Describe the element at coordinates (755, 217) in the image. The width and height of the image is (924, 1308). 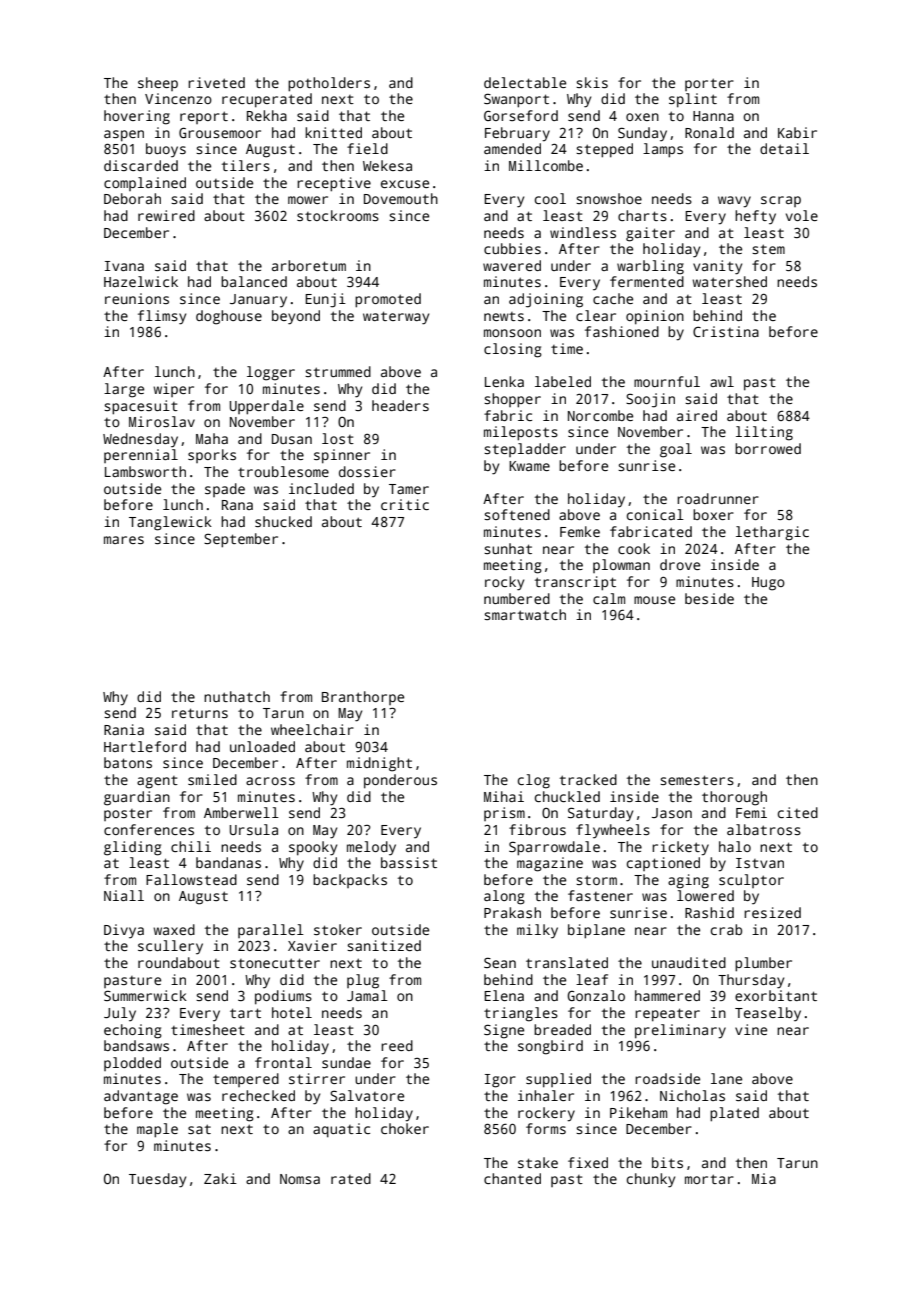
I see `hefty` at that location.
